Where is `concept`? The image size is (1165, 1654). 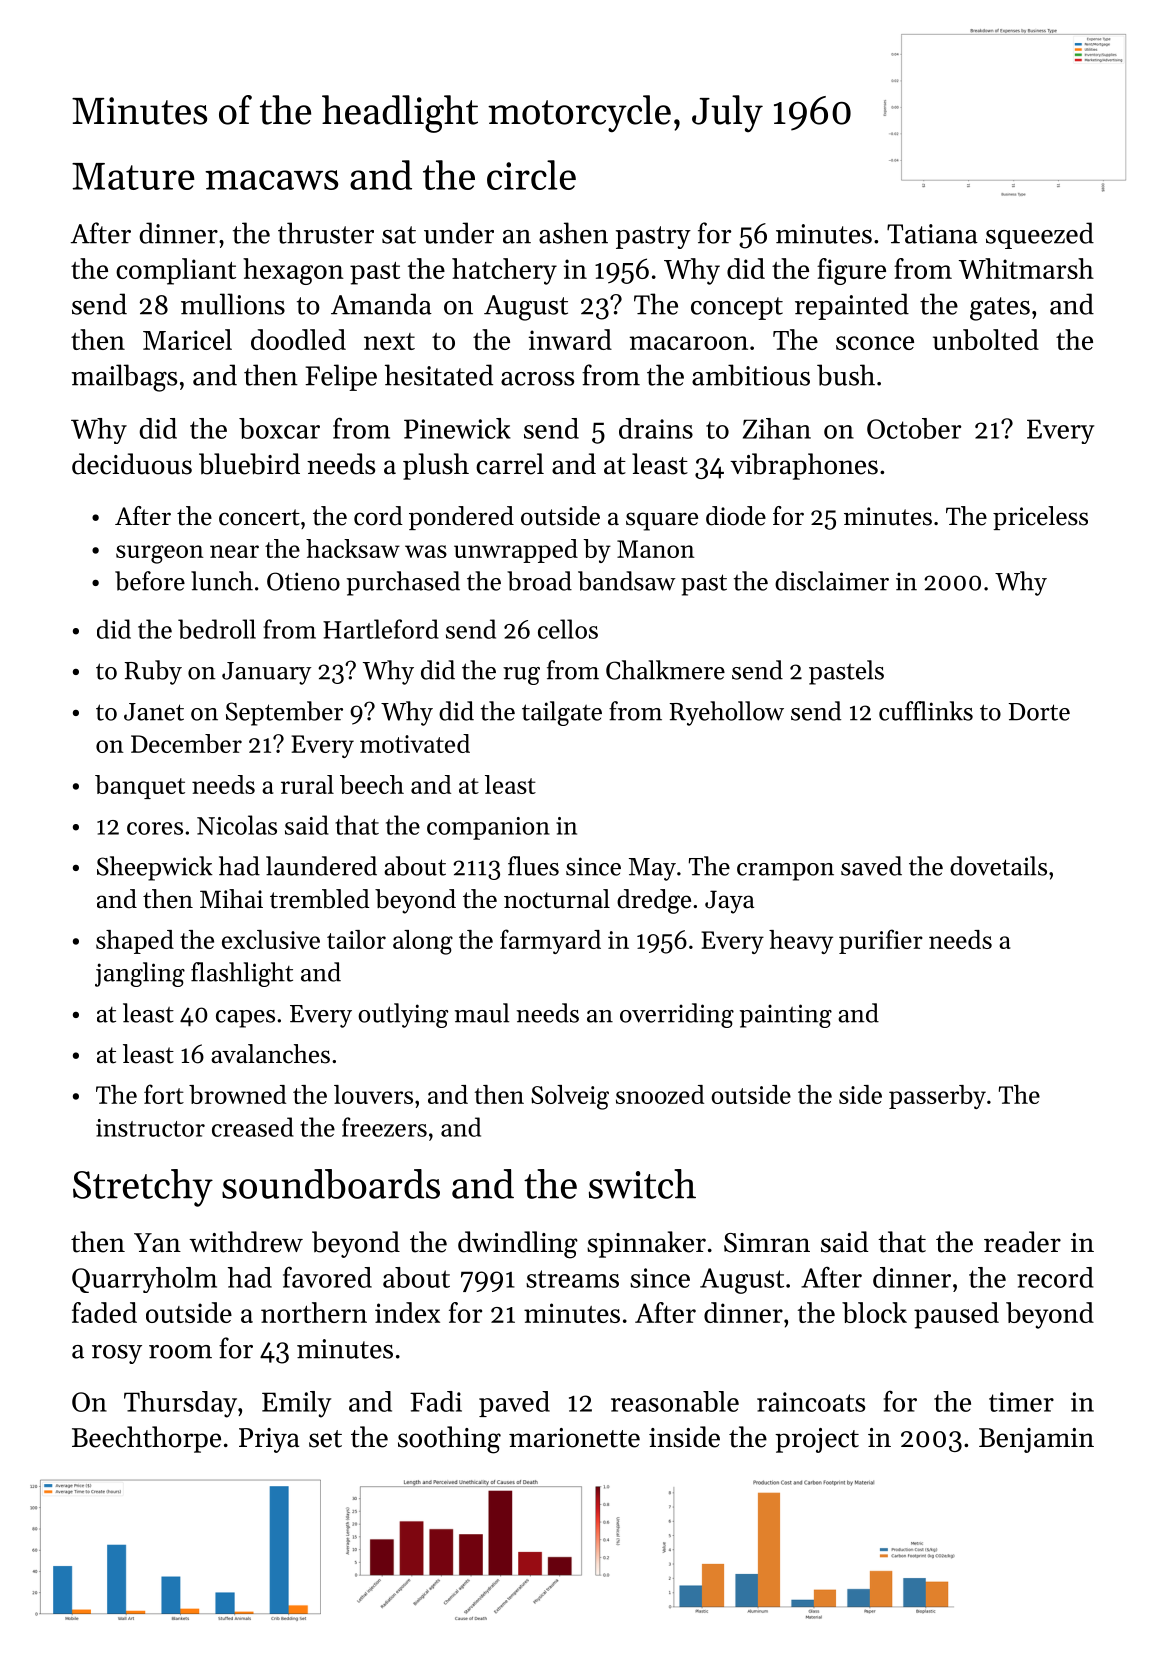 concept is located at coordinates (737, 308).
